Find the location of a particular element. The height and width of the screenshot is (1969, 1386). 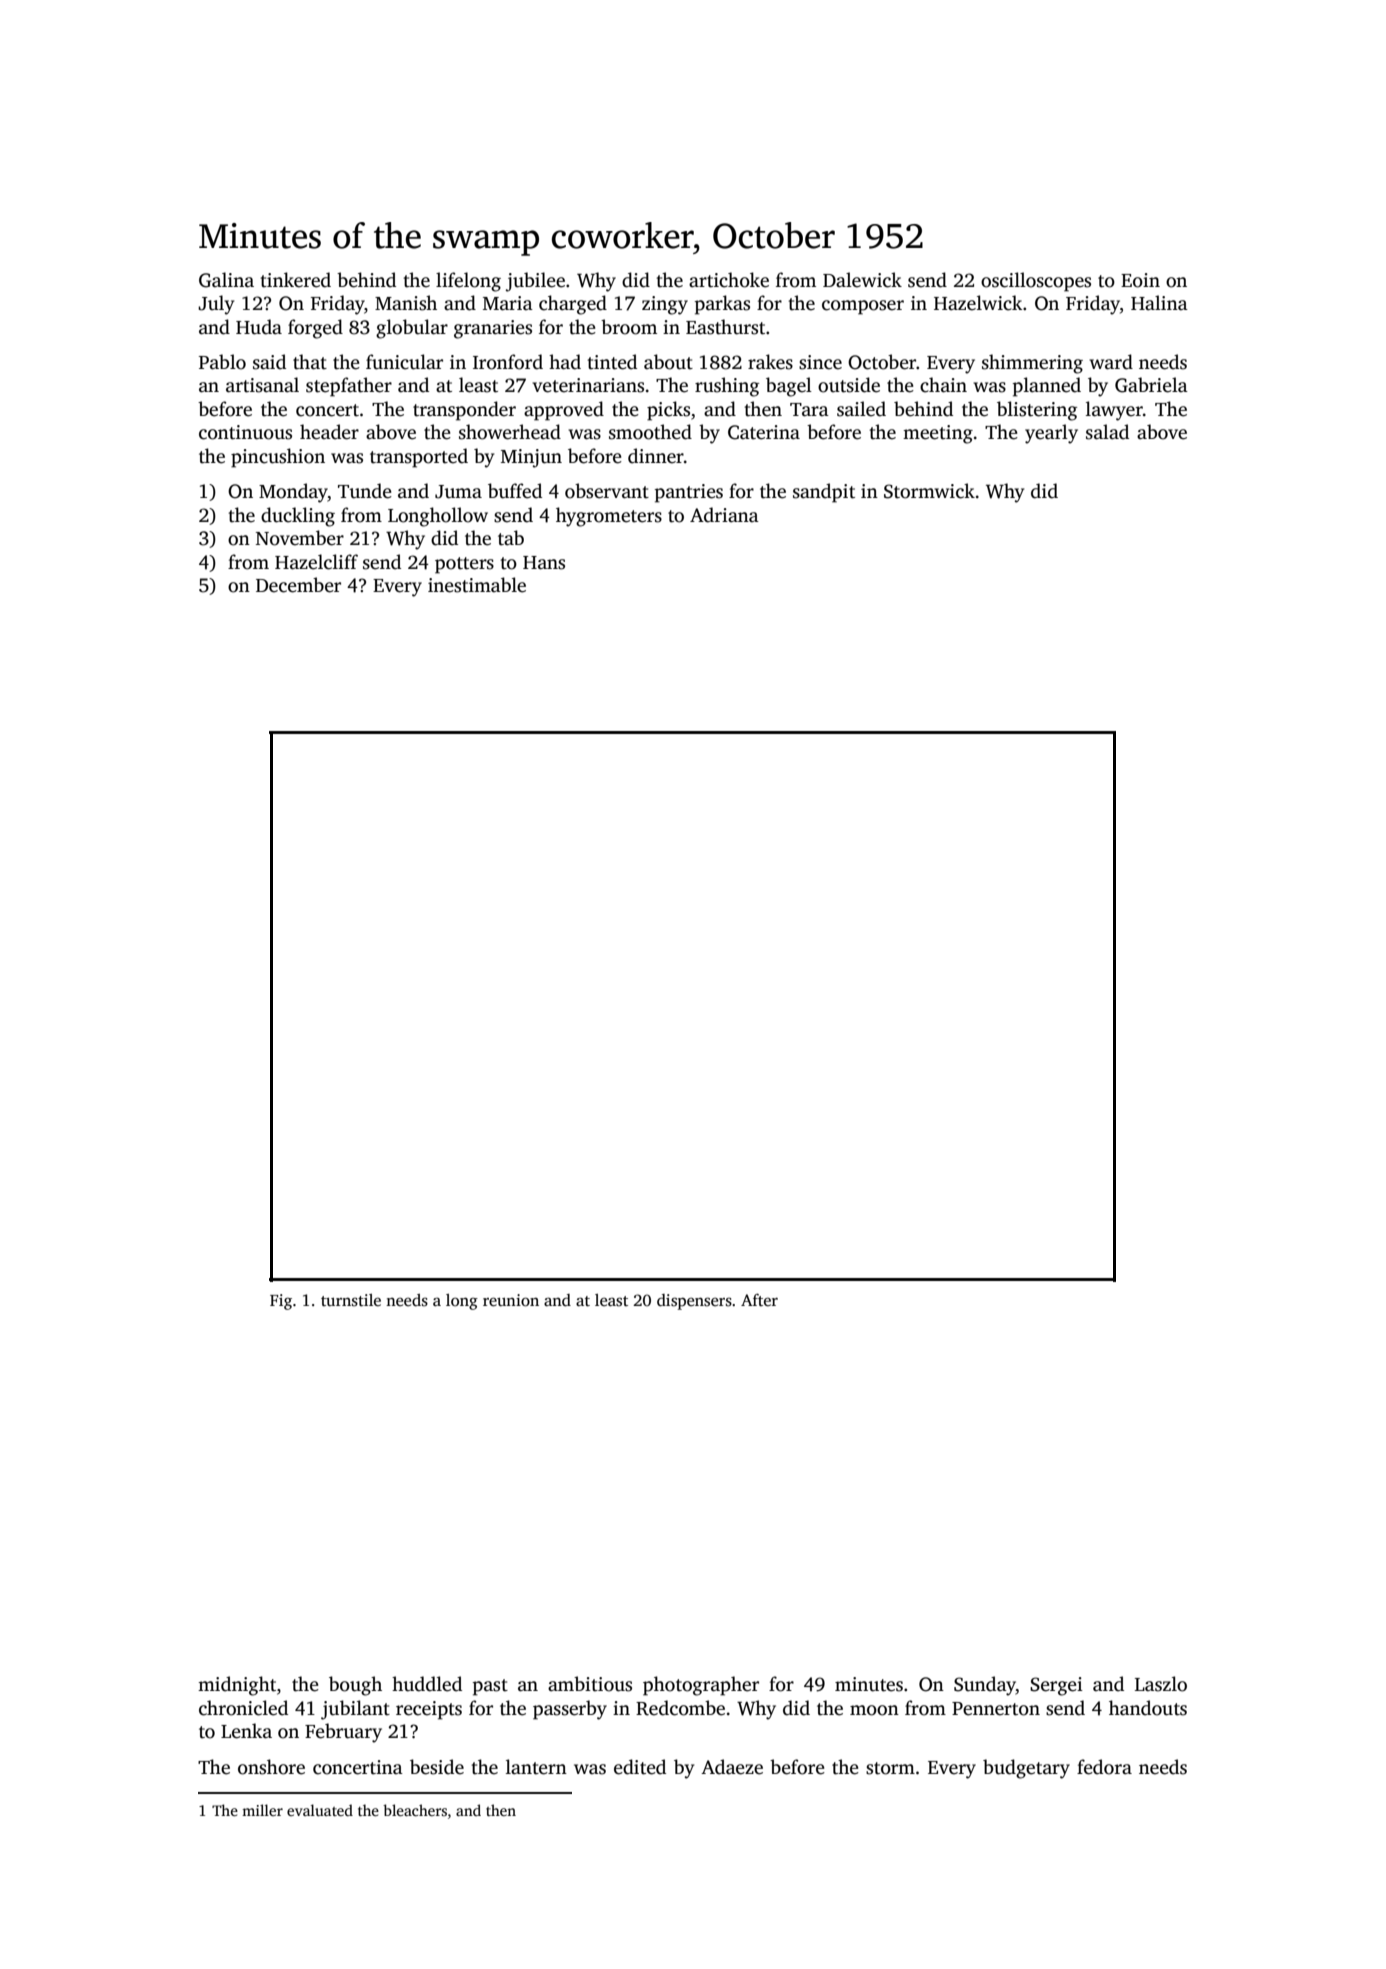

dispensers is located at coordinates (694, 1302).
